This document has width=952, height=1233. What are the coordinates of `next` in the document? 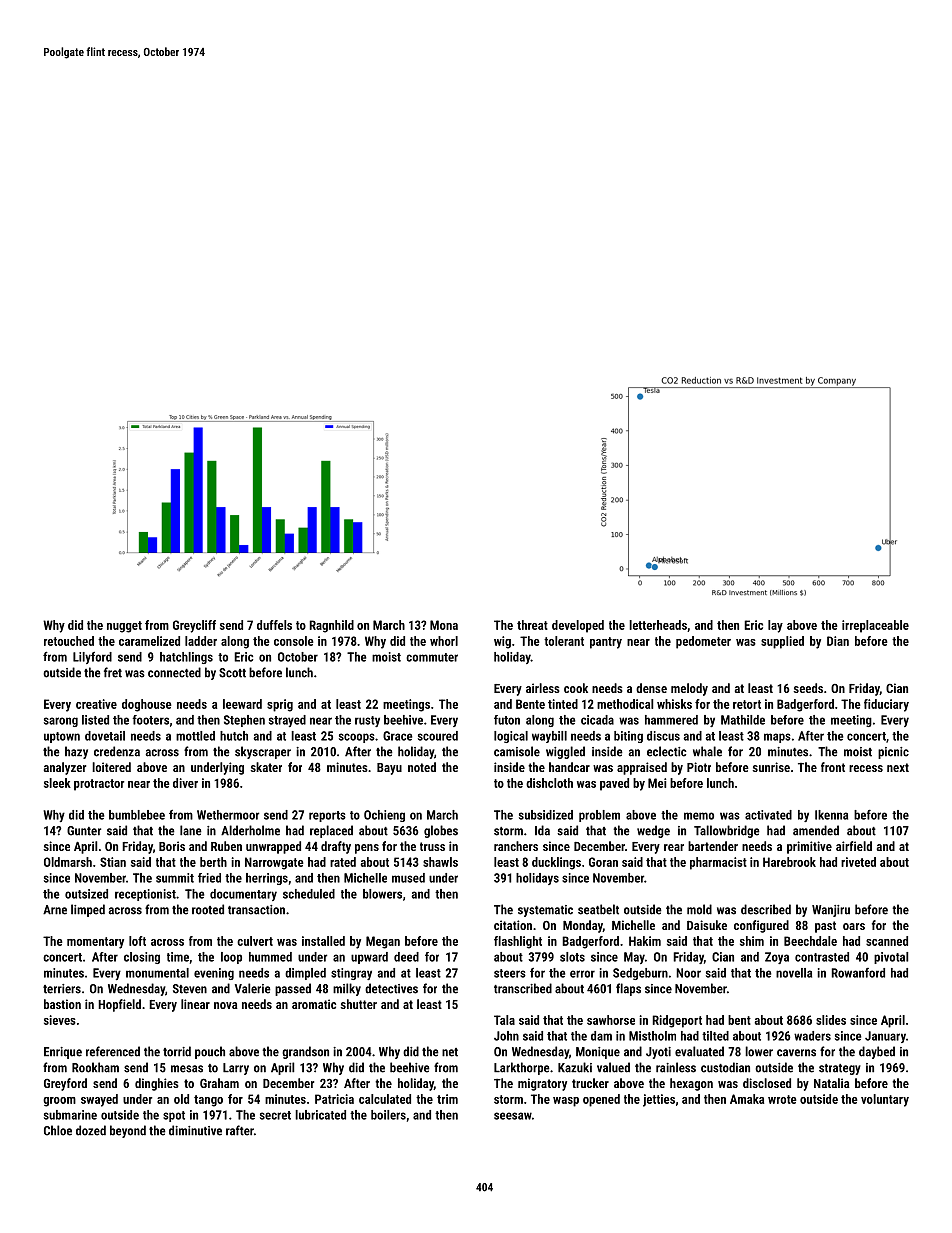 It's located at (898, 767).
